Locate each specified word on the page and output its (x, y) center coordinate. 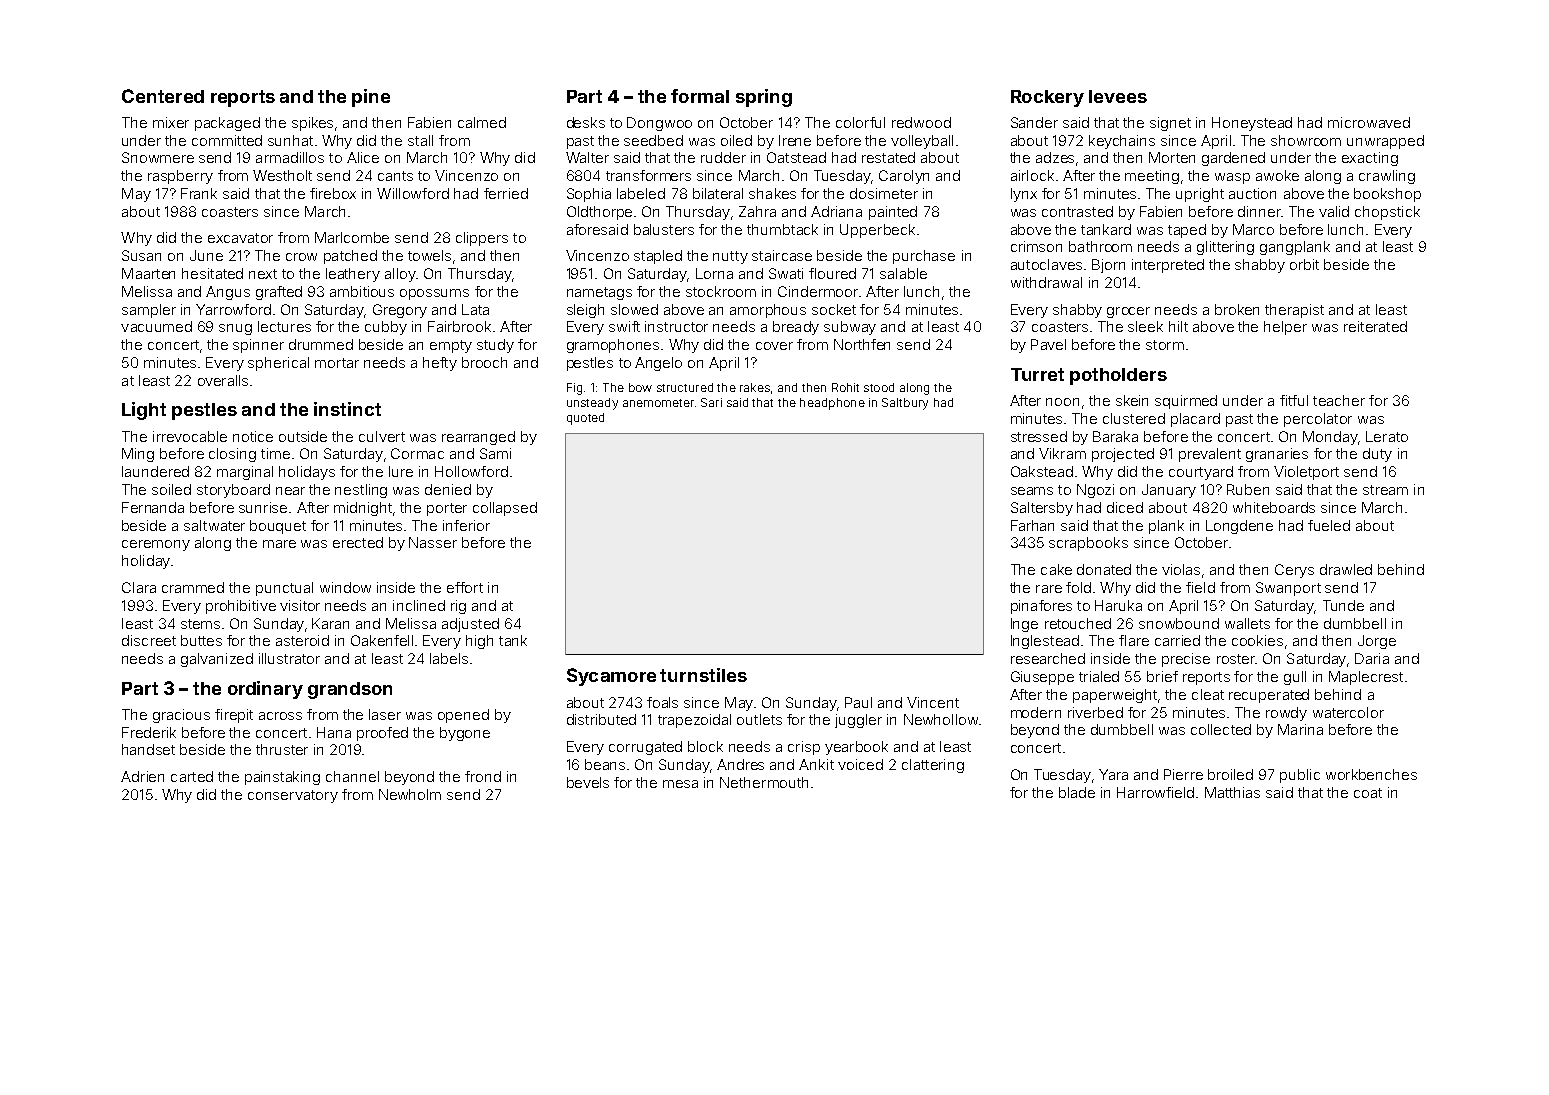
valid (1334, 211)
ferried (506, 193)
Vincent (933, 702)
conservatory (293, 796)
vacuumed (156, 326)
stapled (658, 257)
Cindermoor (818, 291)
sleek (1145, 326)
